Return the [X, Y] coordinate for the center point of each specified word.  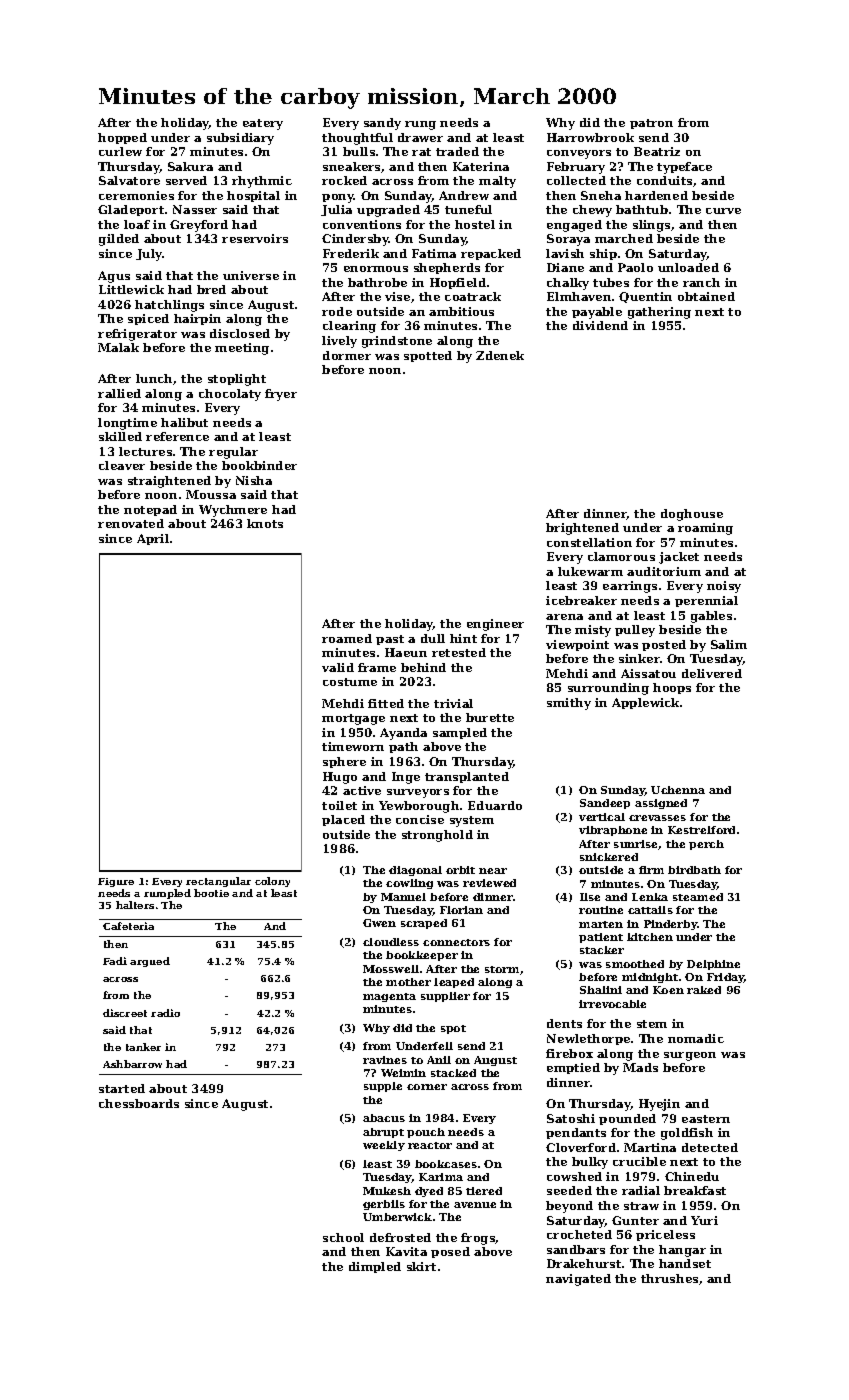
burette [490, 717]
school [343, 1237]
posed [450, 1252]
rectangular [218, 882]
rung [420, 125]
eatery [263, 124]
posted [664, 645]
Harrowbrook [590, 137]
